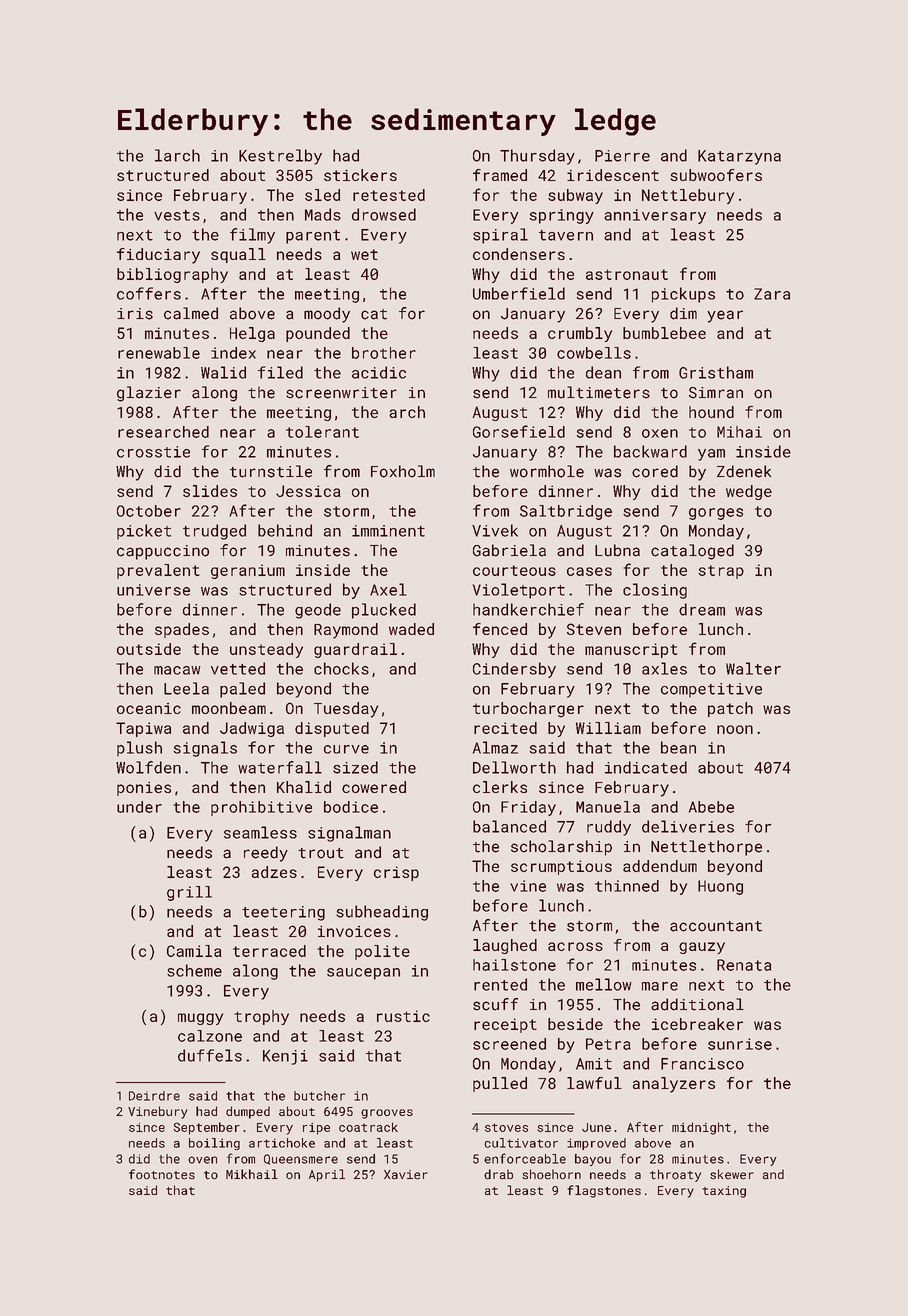  I want to click on stickers, so click(360, 175).
